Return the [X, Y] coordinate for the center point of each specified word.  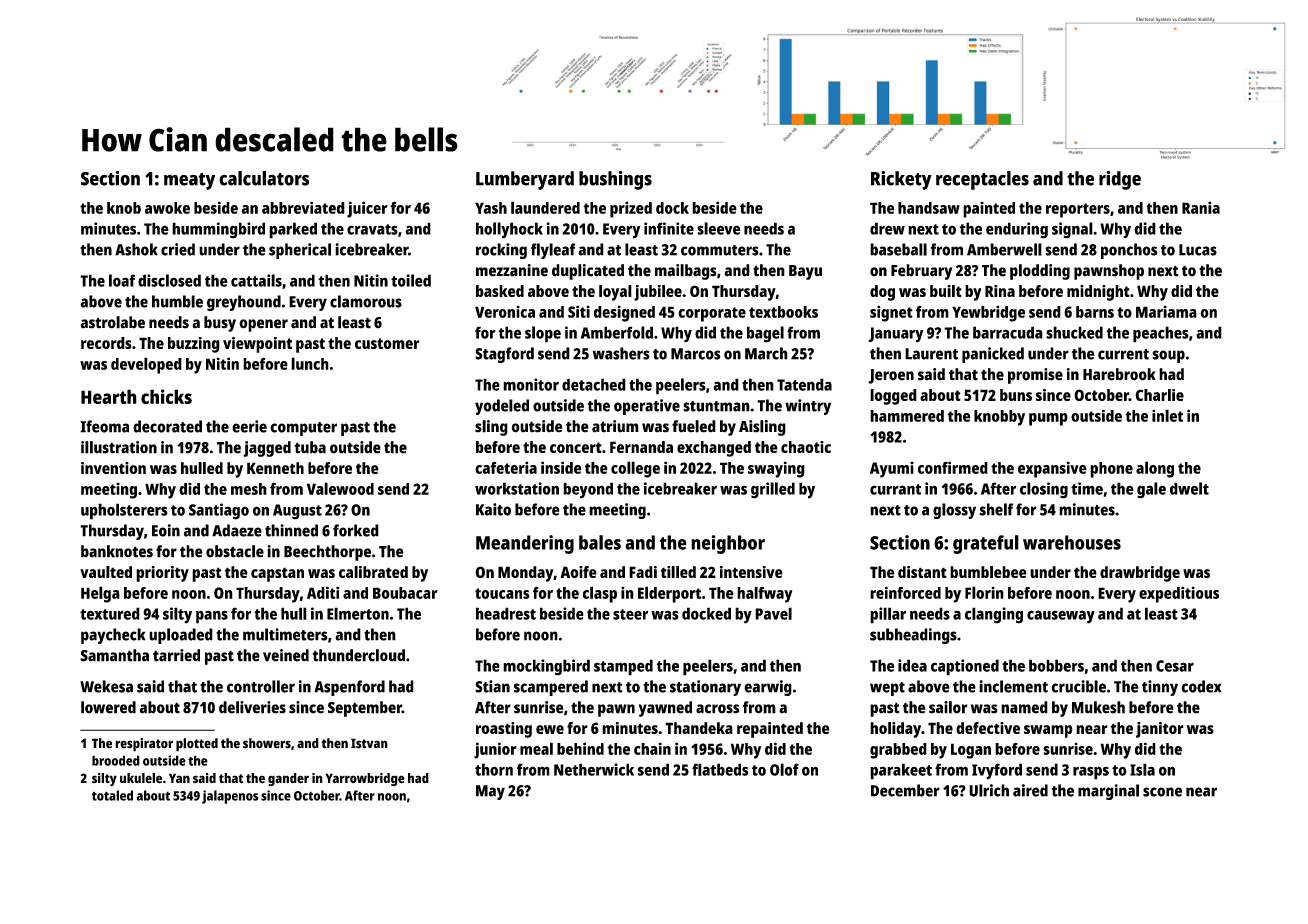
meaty [189, 181]
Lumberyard [525, 180]
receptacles [982, 180]
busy [220, 324]
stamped [623, 667]
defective [988, 728]
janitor [1160, 730]
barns [1095, 312]
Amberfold [617, 332]
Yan [179, 778]
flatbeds [720, 769]
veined [286, 655]
